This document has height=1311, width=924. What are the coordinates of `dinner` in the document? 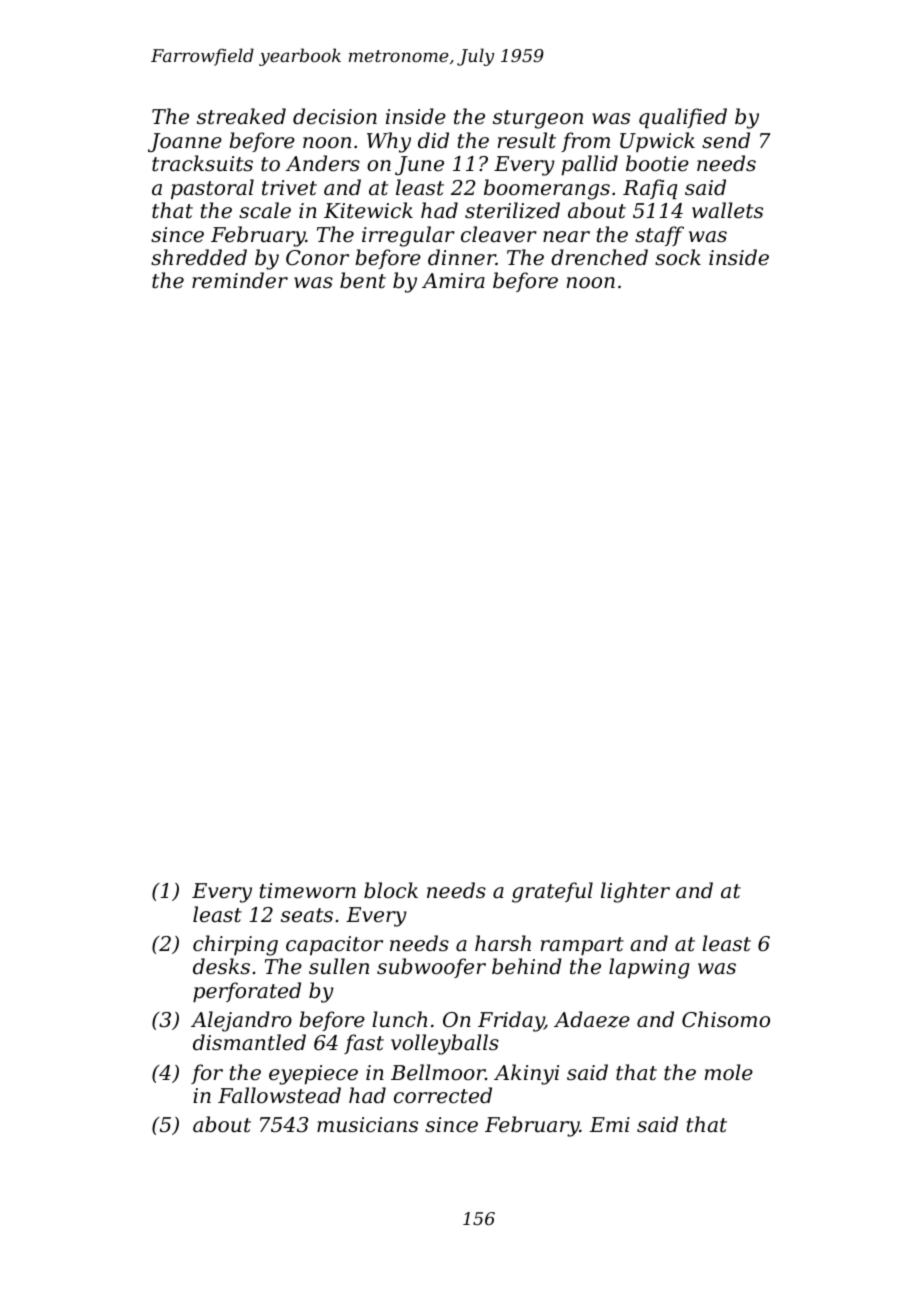 It's located at (462, 257).
